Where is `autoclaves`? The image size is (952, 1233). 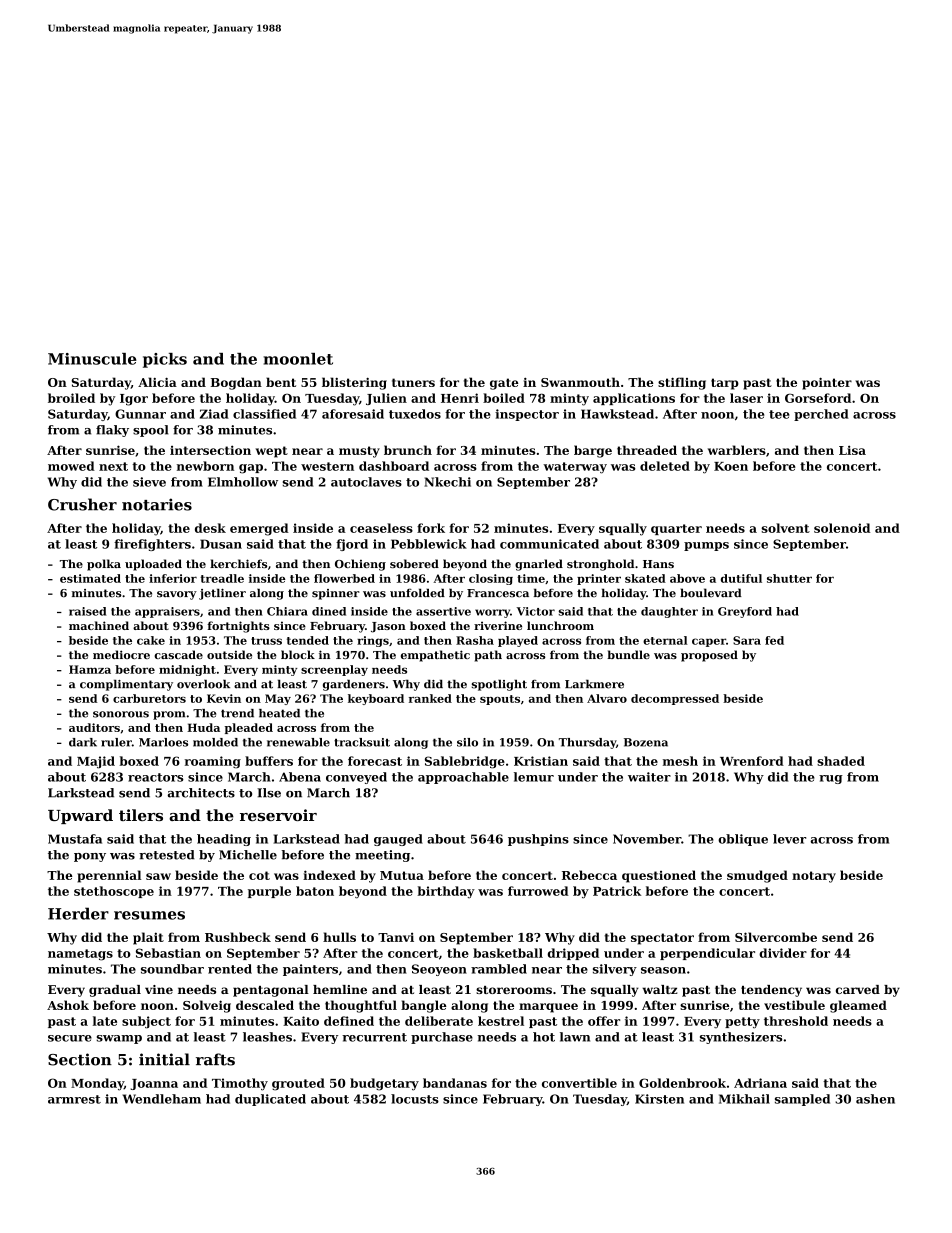
autoclaves is located at coordinates (366, 482).
